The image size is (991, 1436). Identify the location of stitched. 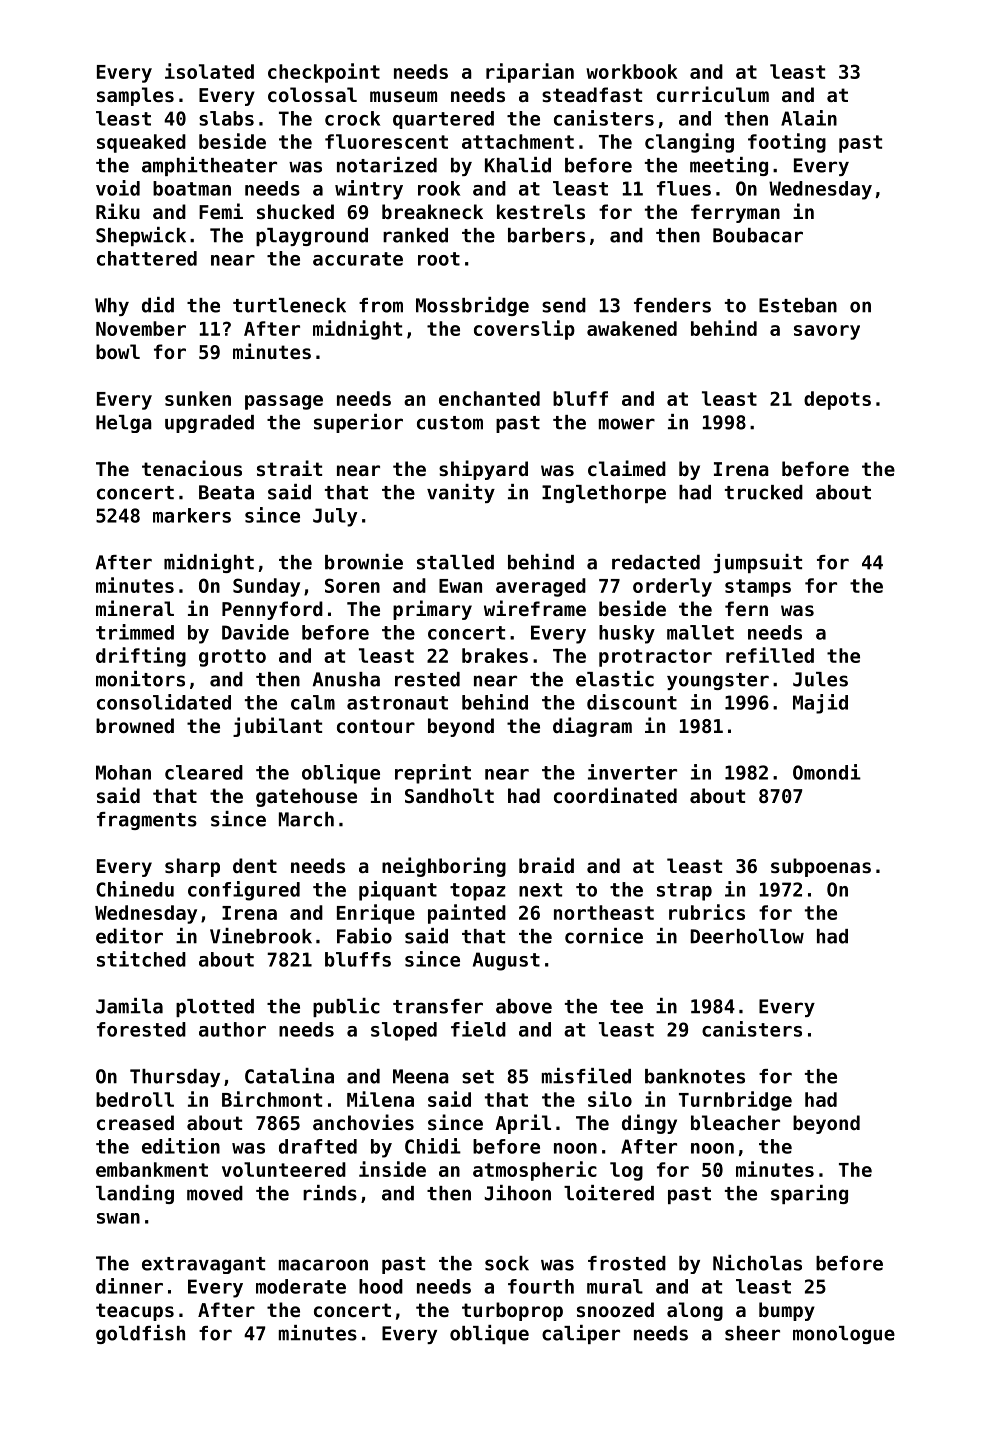
(141, 959).
